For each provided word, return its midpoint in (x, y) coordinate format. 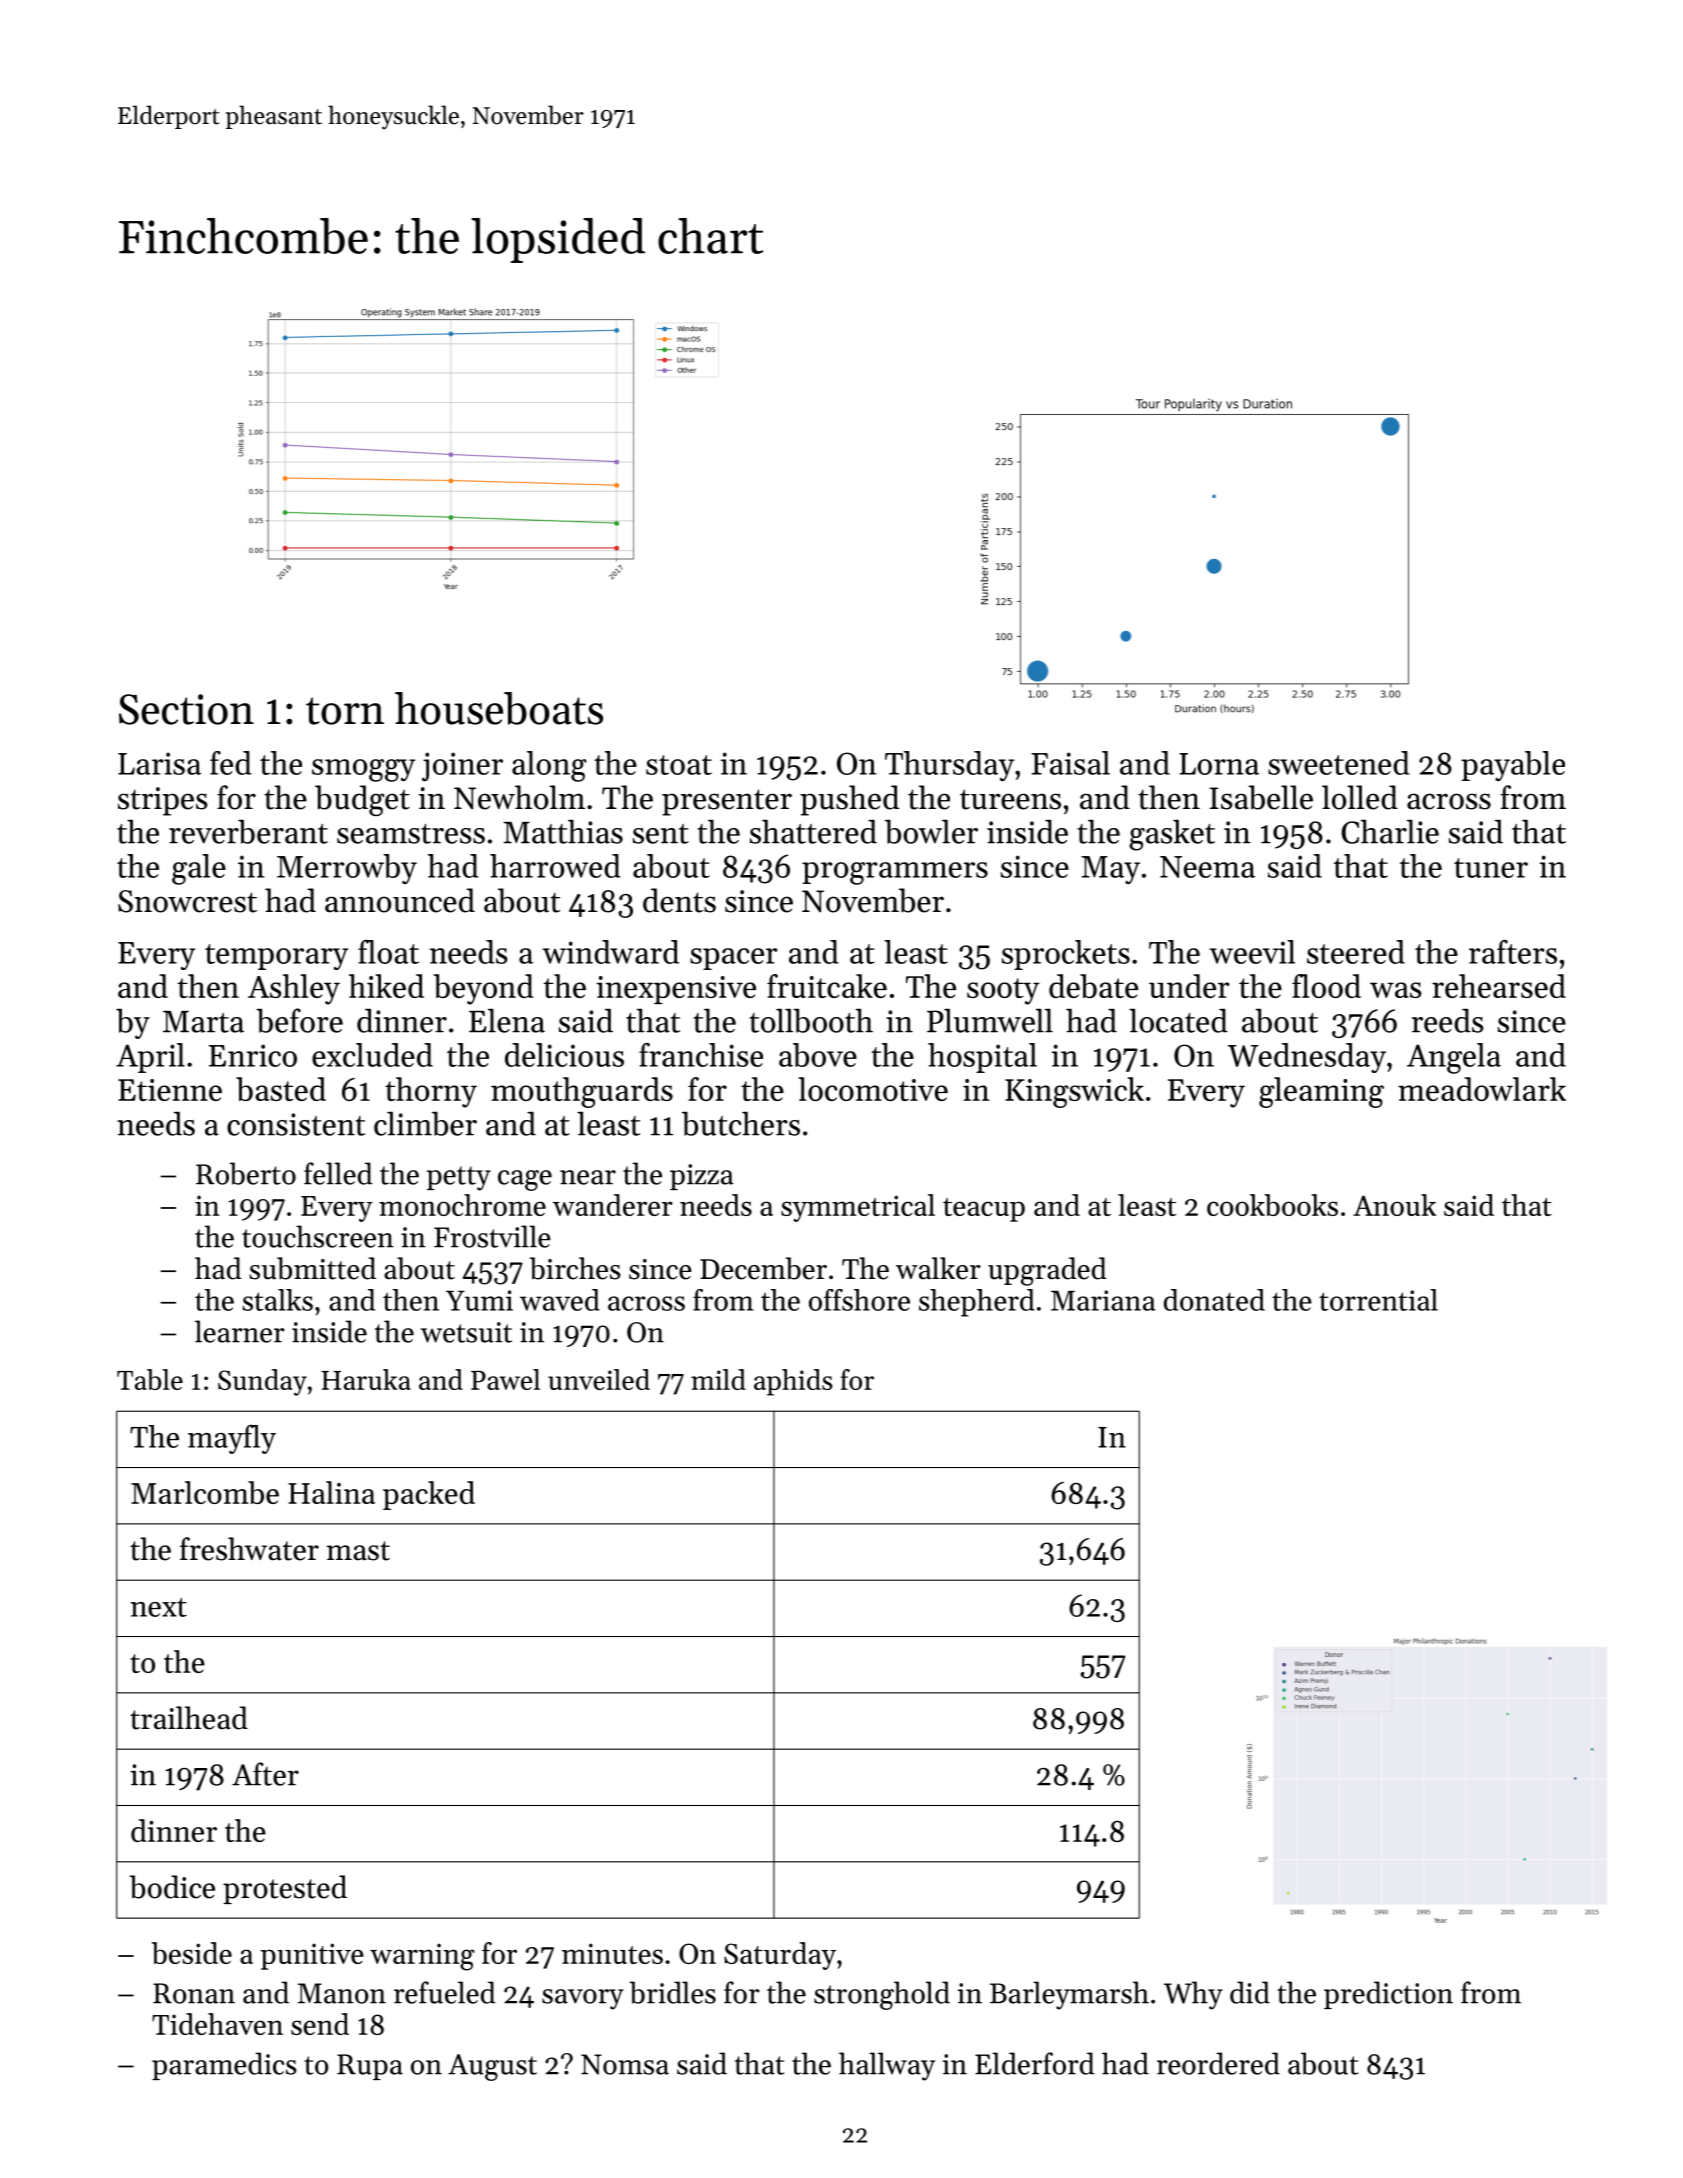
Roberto (246, 1173)
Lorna (1219, 764)
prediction (1388, 1995)
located (1178, 1020)
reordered (1218, 2063)
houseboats (499, 708)
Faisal (1070, 763)
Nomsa (625, 2064)
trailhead (189, 1718)
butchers (741, 1123)
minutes (612, 1953)
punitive (312, 1956)
